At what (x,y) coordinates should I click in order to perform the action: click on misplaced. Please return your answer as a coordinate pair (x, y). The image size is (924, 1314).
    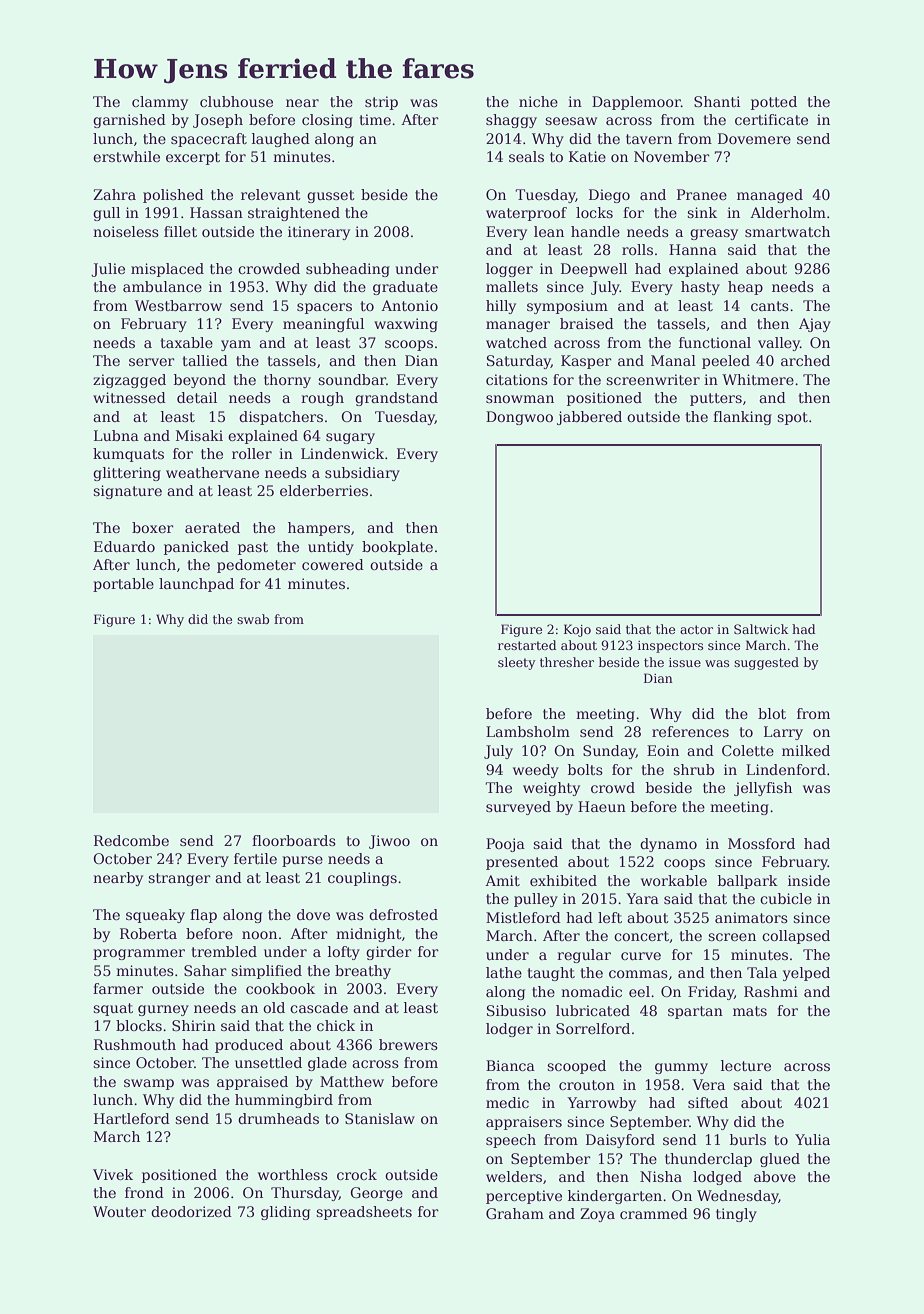
    Looking at the image, I should click on (167, 270).
